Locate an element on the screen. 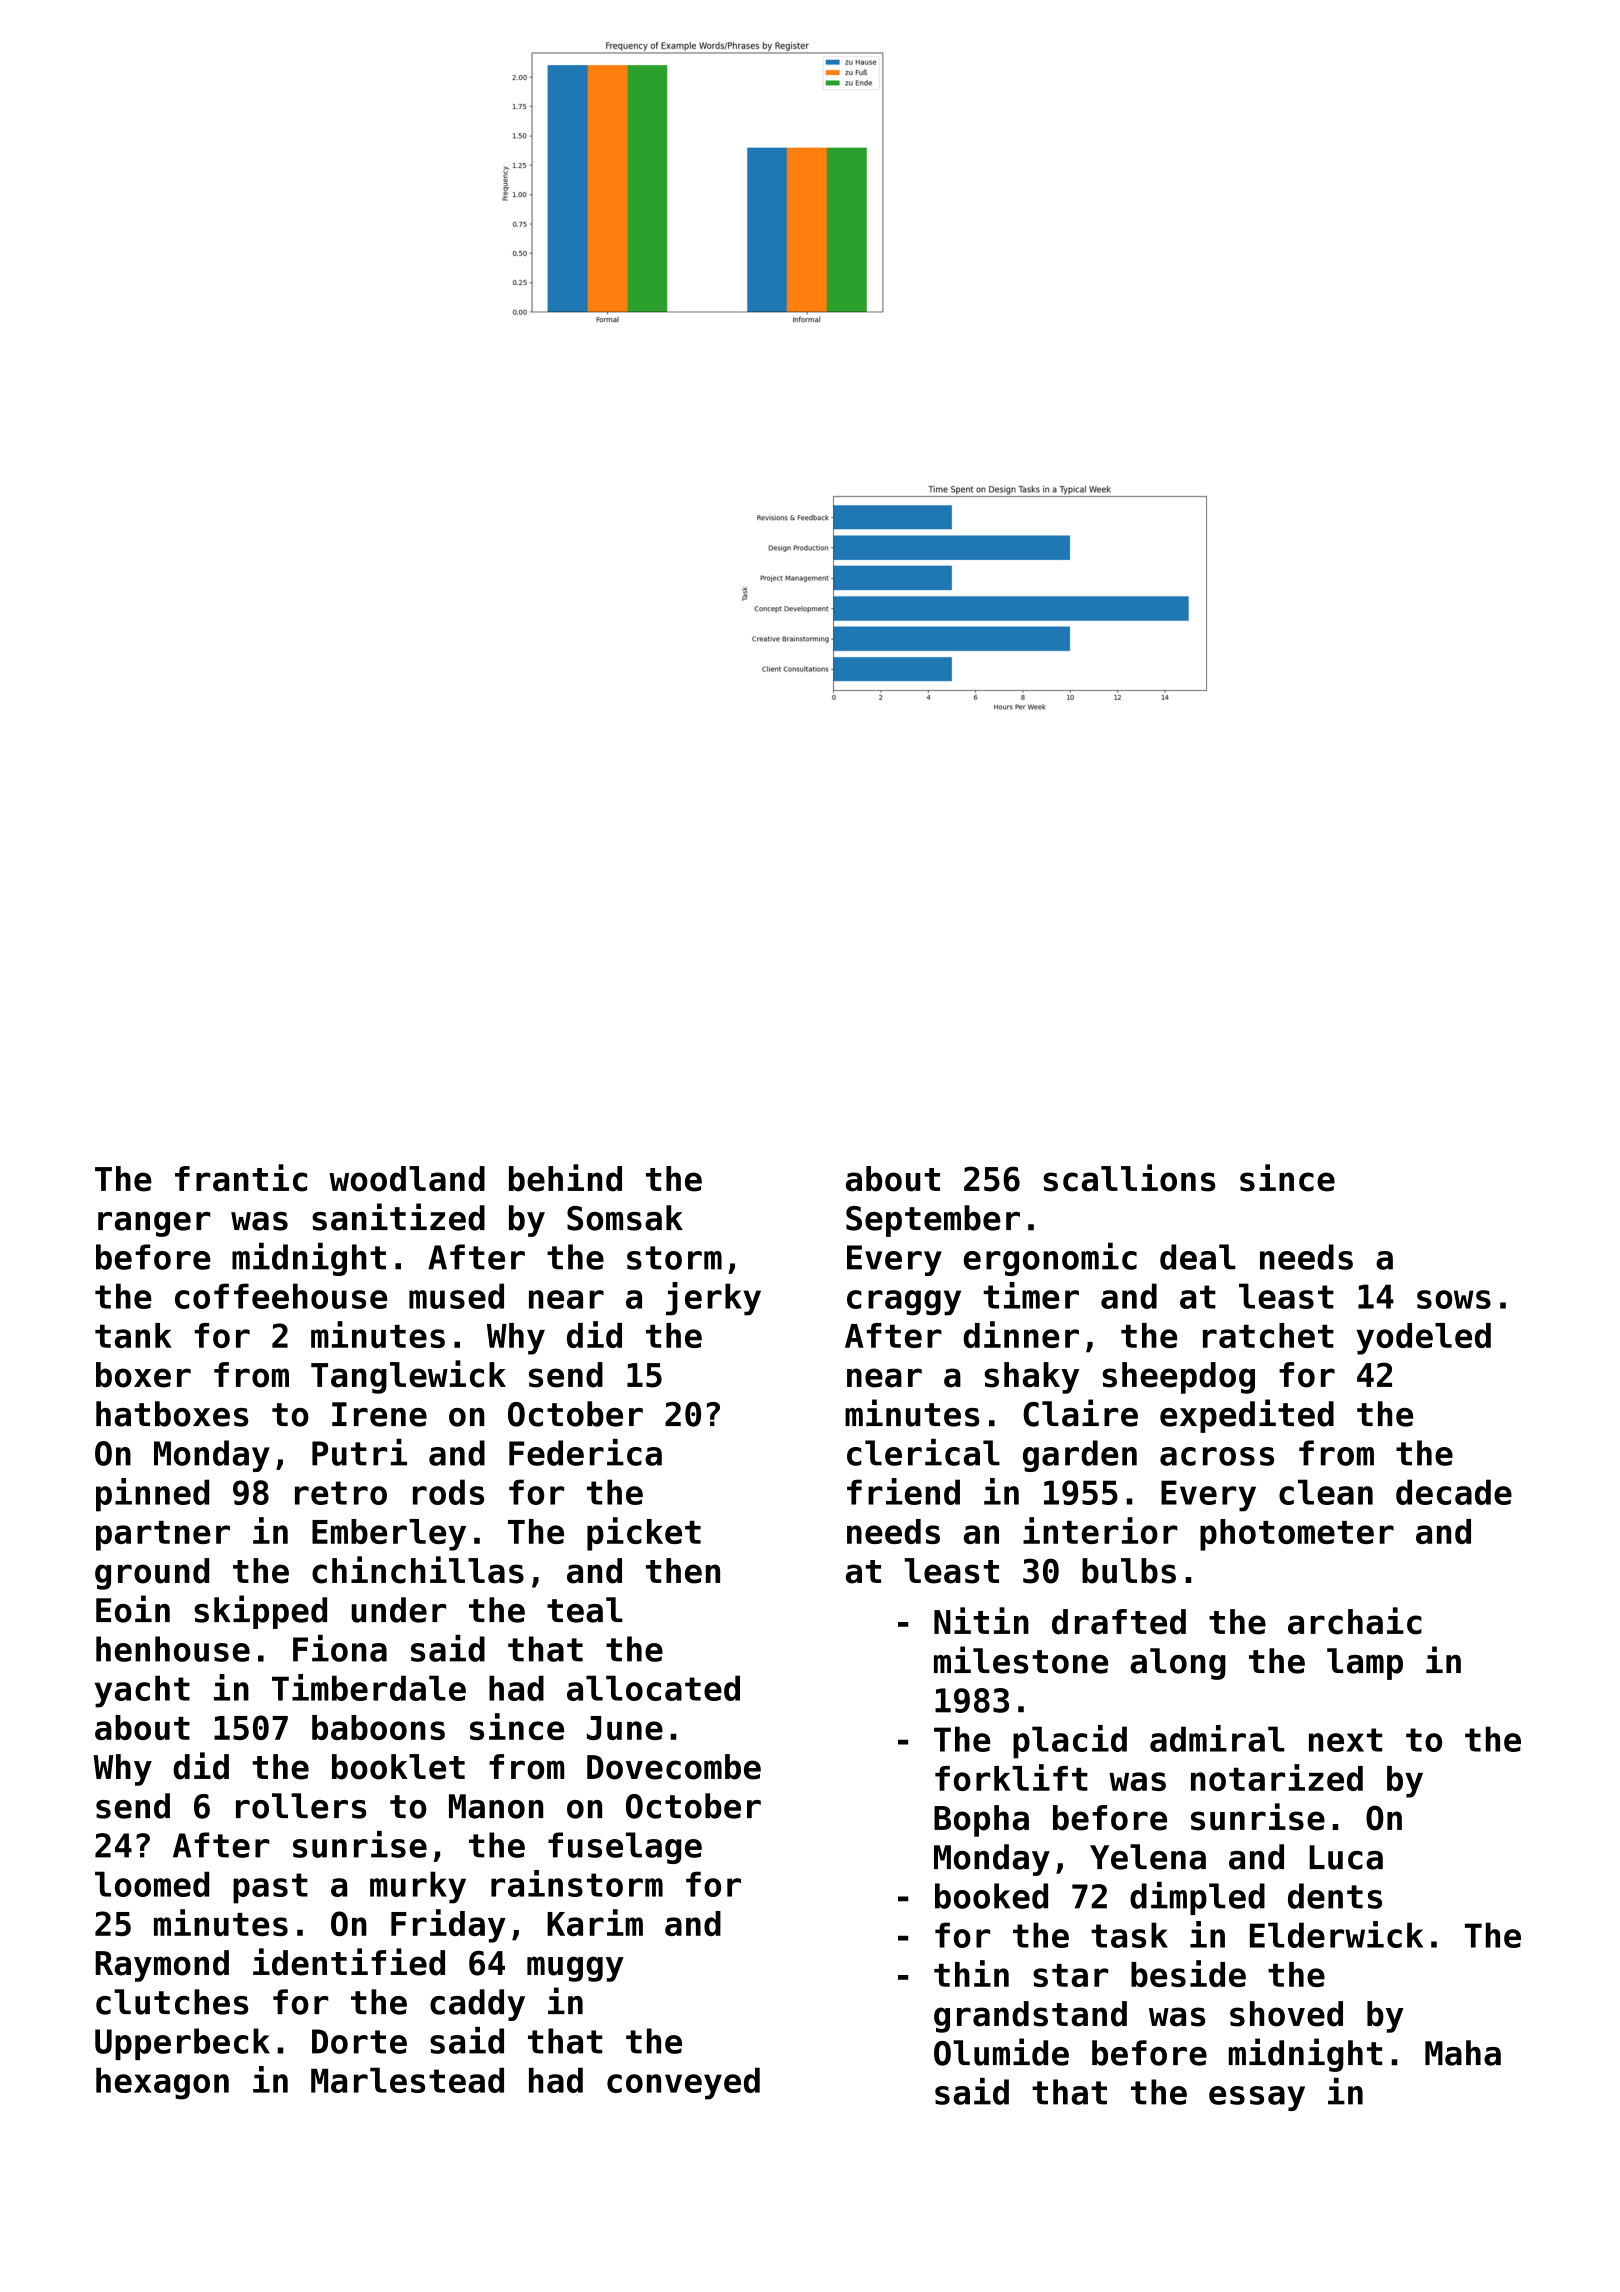 This screenshot has width=1620, height=2292. grandstand is located at coordinates (1030, 2017).
